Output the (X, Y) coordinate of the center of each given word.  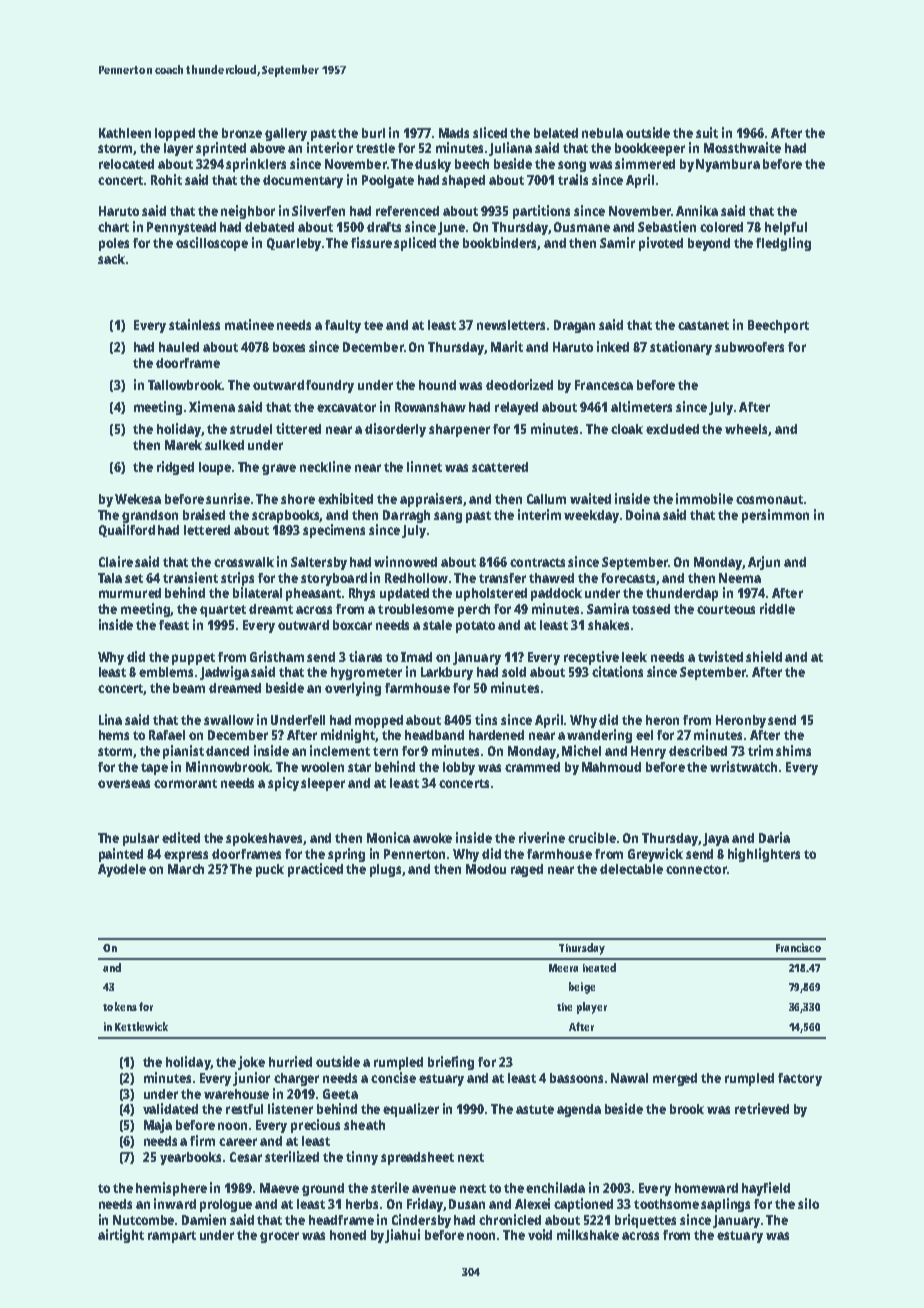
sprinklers (256, 165)
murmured (130, 593)
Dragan (574, 326)
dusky (433, 165)
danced (227, 751)
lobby (459, 768)
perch (474, 610)
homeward (706, 1188)
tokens (120, 1006)
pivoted (661, 244)
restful (244, 1109)
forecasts (629, 579)
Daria (774, 837)
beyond (709, 244)
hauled (179, 347)
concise (393, 1077)
